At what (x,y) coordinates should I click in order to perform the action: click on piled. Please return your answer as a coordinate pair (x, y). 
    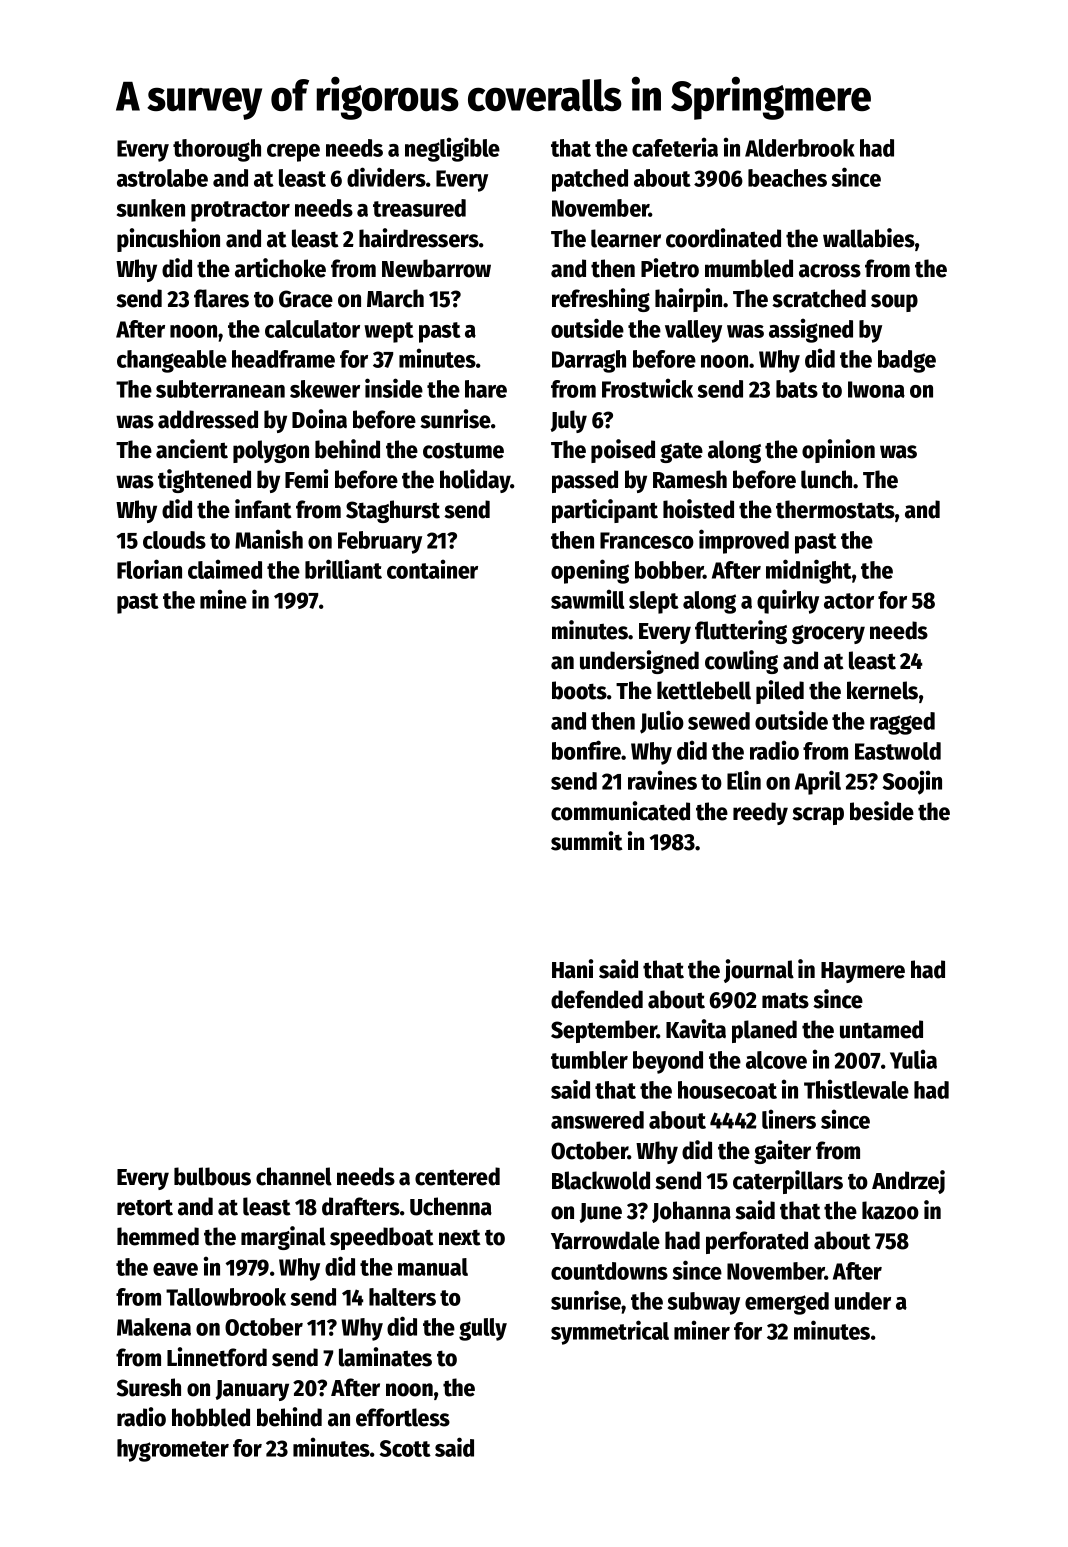
    Looking at the image, I should click on (780, 692).
